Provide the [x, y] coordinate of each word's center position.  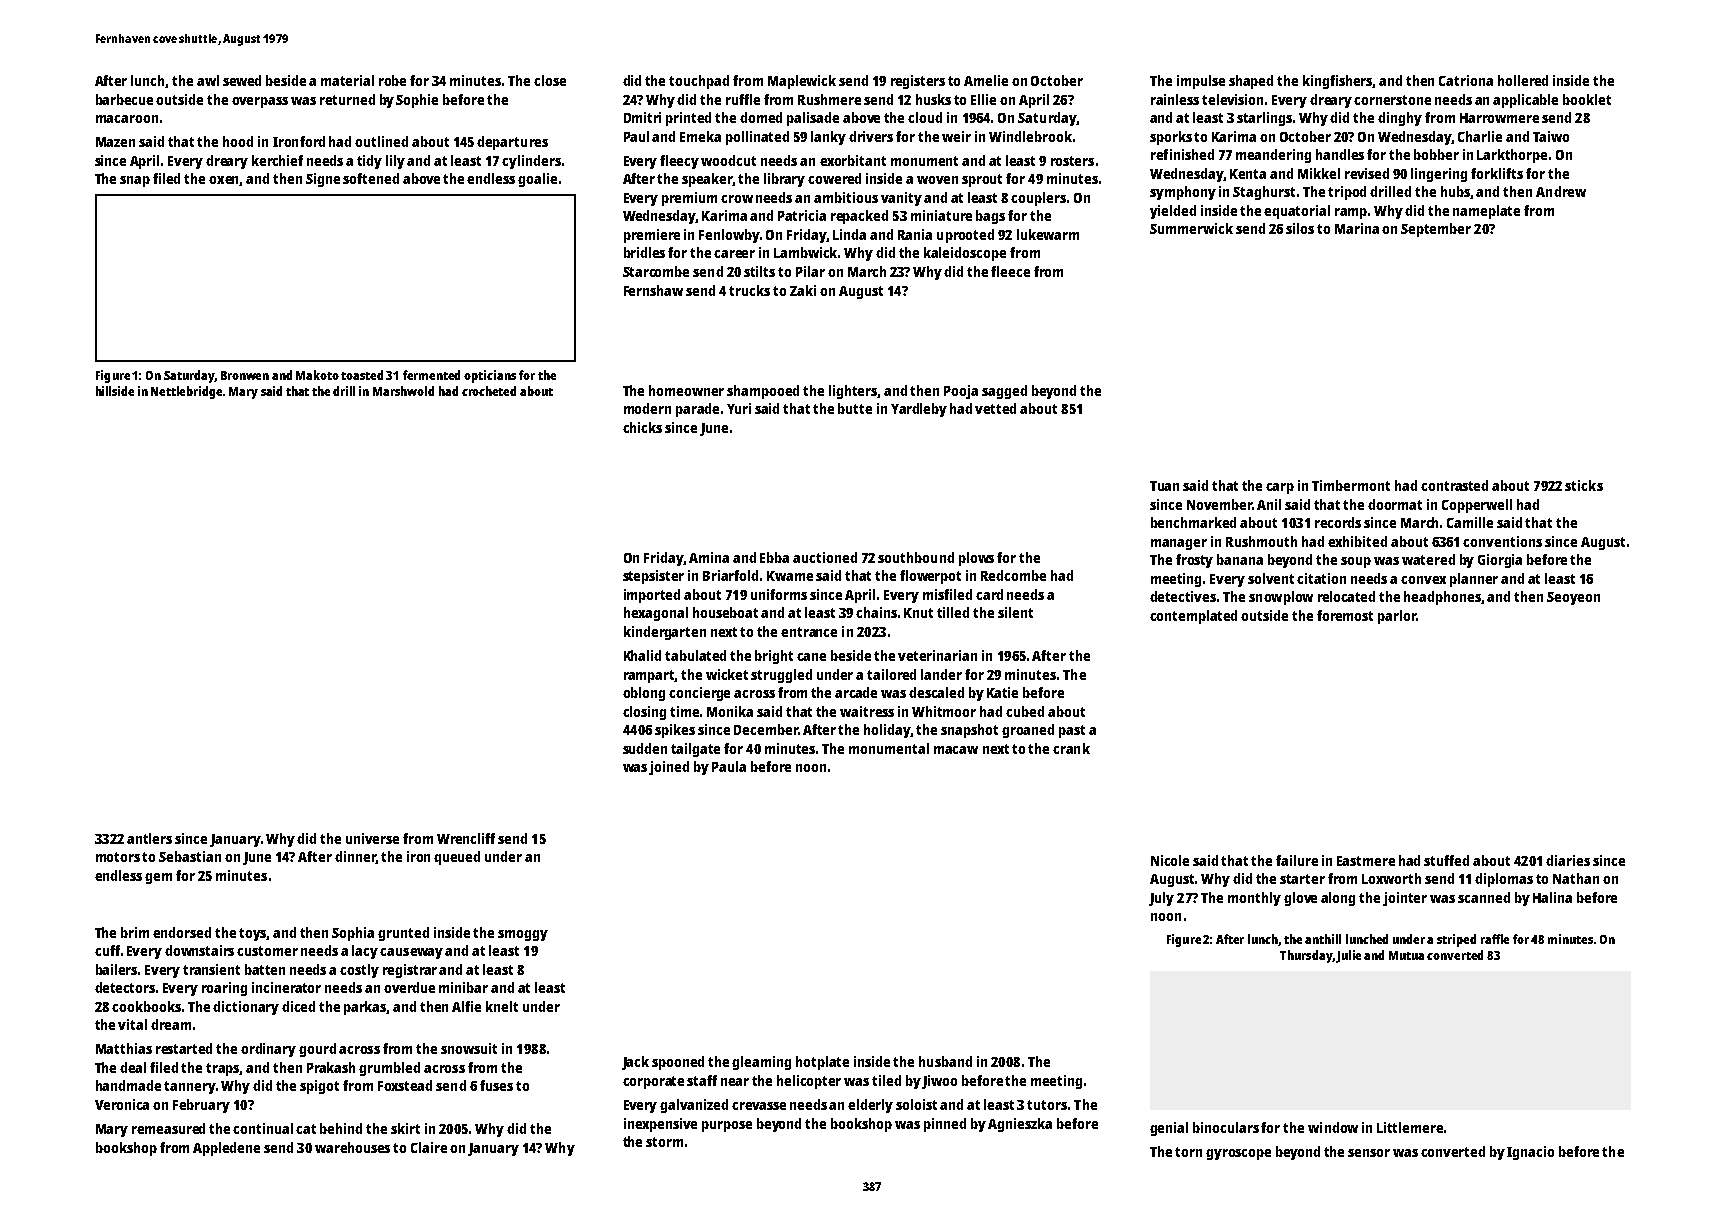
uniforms [779, 594]
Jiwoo [939, 1082]
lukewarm [1048, 234]
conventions [1502, 541]
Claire [429, 1147]
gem [158, 878]
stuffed [1446, 860]
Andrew [1561, 191]
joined [669, 768]
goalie [537, 180]
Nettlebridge [186, 392]
